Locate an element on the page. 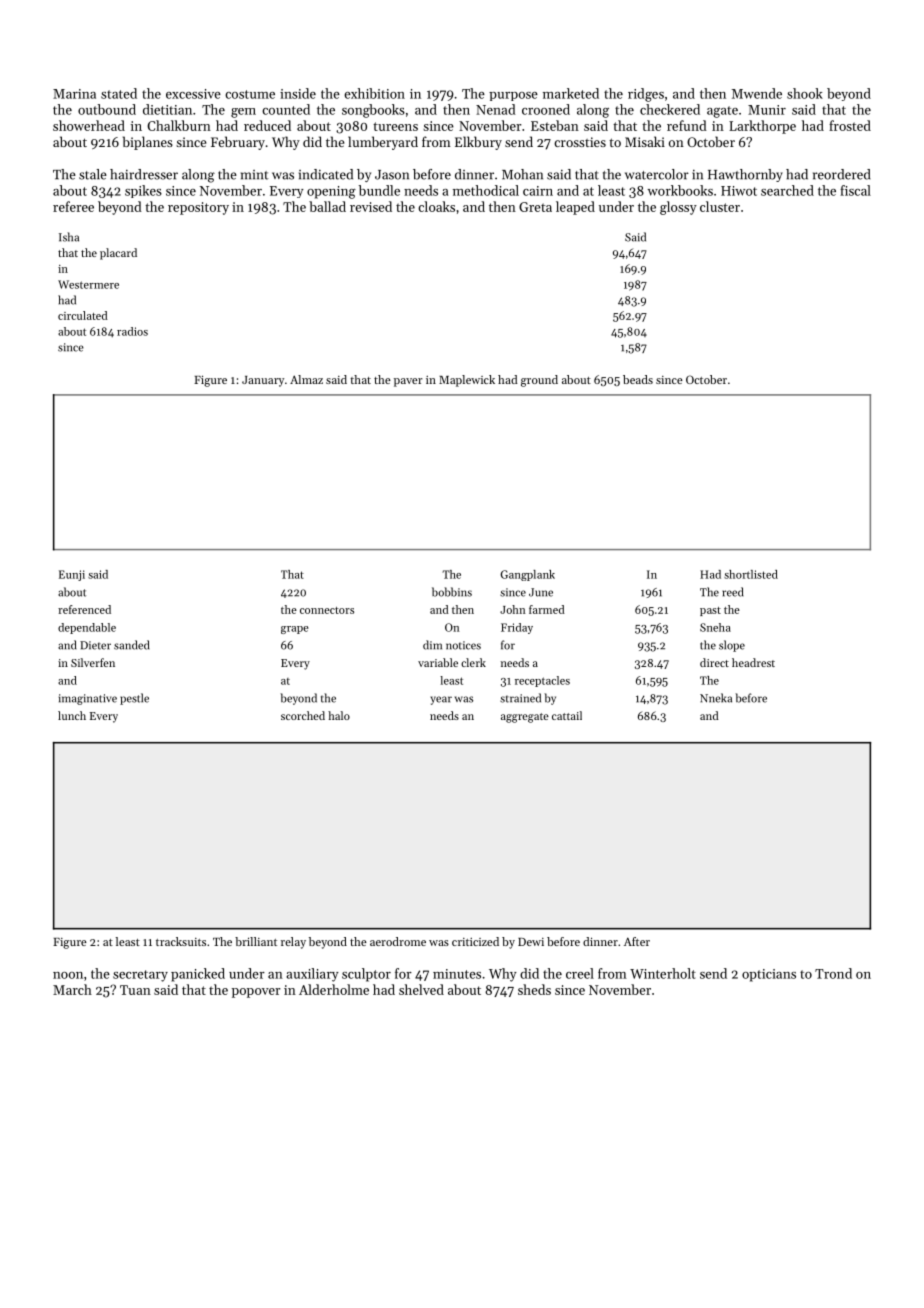  shortlisted is located at coordinates (751, 574).
